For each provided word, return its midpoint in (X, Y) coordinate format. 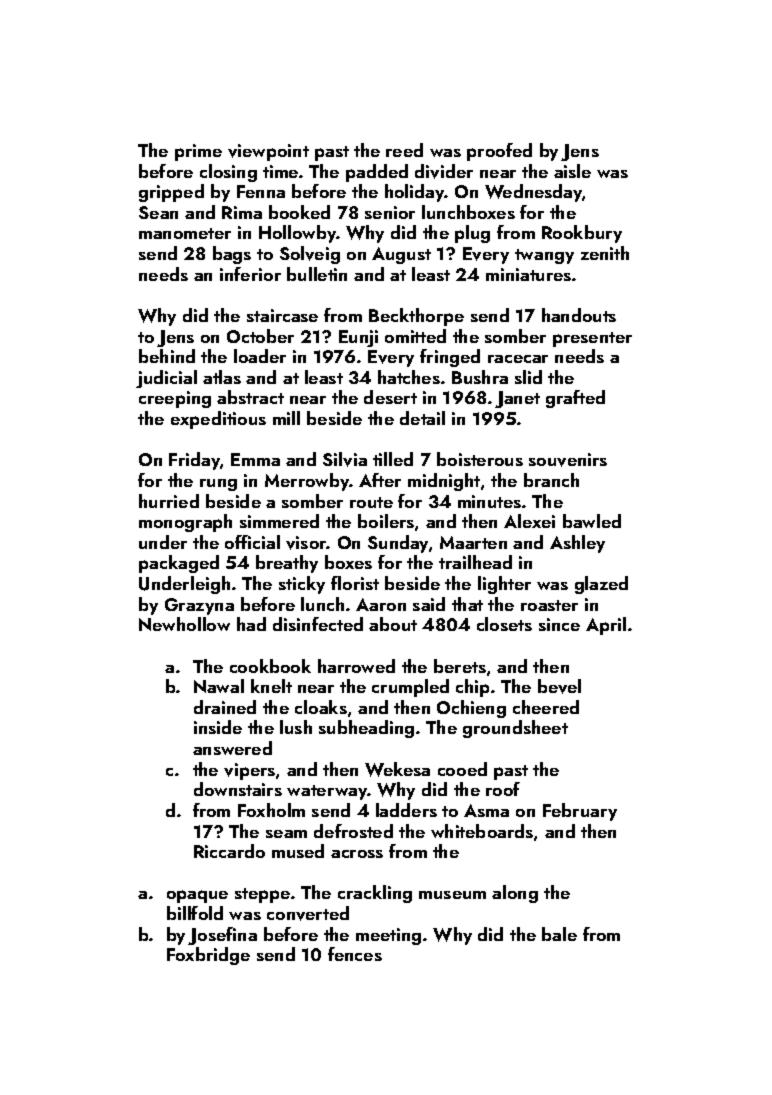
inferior (250, 274)
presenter (592, 339)
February (580, 812)
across (357, 854)
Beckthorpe (416, 317)
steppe (262, 895)
